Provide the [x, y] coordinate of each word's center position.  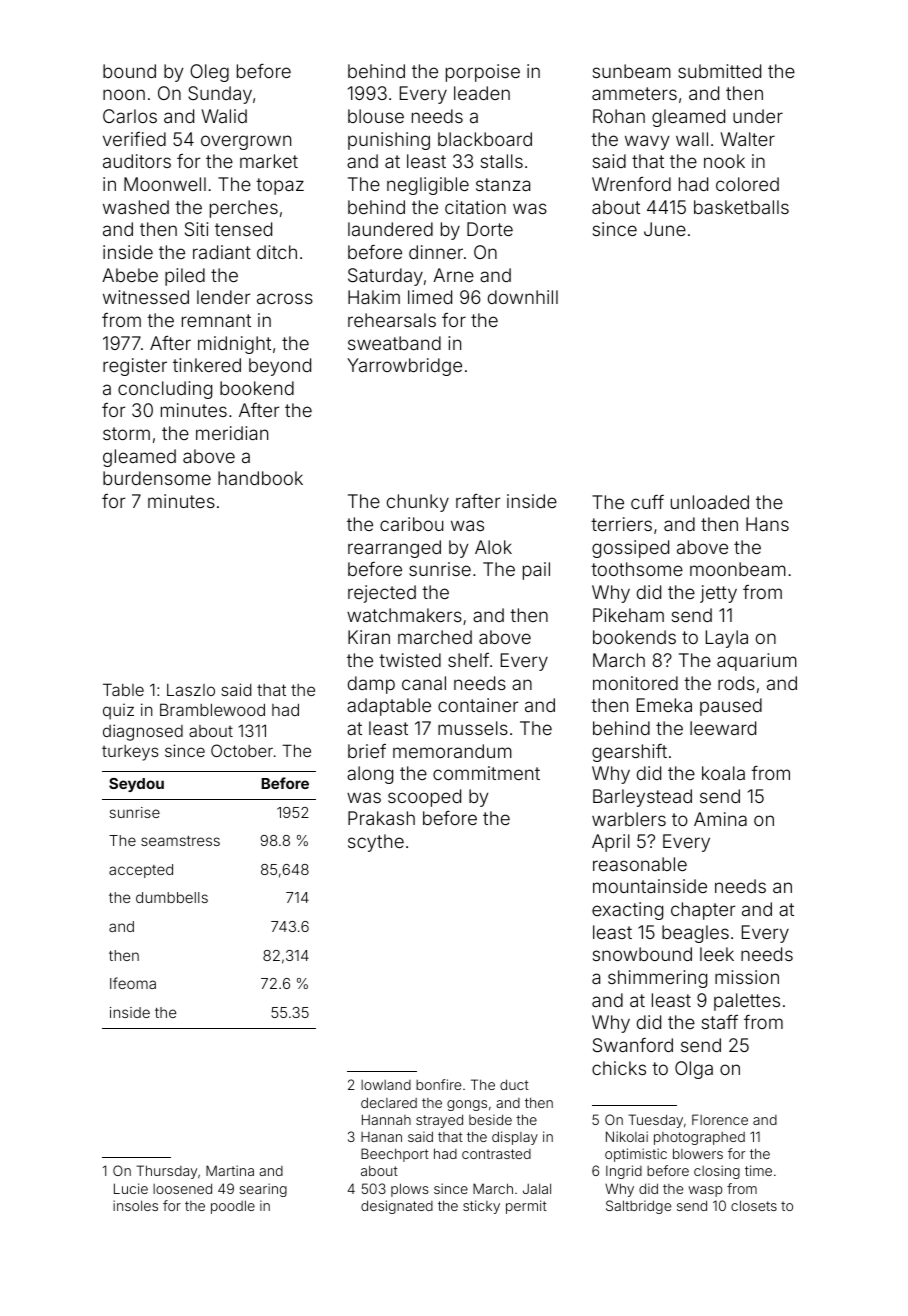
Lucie [131, 1188]
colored [747, 184]
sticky [481, 1207]
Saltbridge [638, 1207]
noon [124, 94]
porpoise [483, 73]
